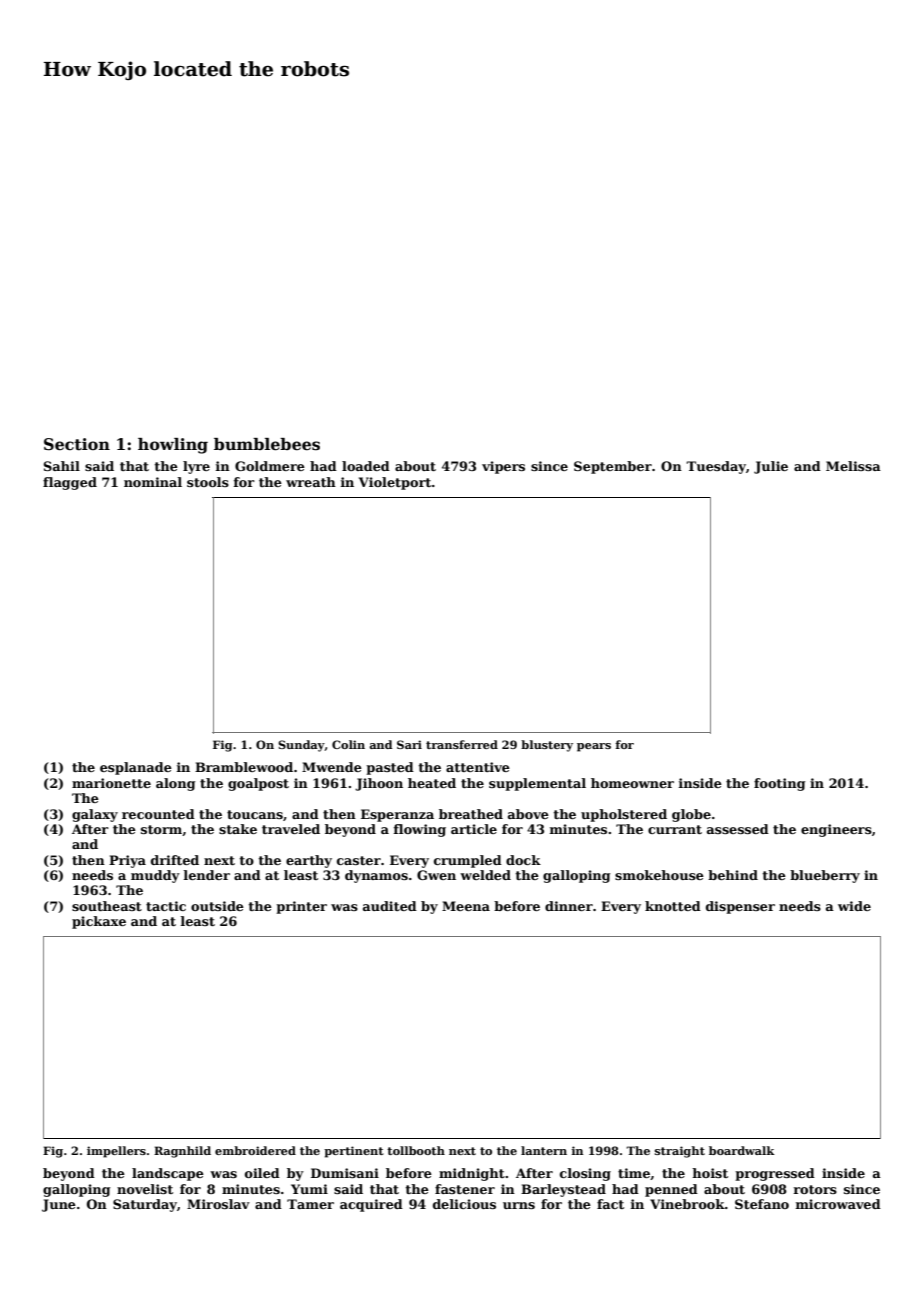 The width and height of the screenshot is (924, 1308). What do you see at coordinates (519, 1205) in the screenshot?
I see `urns` at bounding box center [519, 1205].
